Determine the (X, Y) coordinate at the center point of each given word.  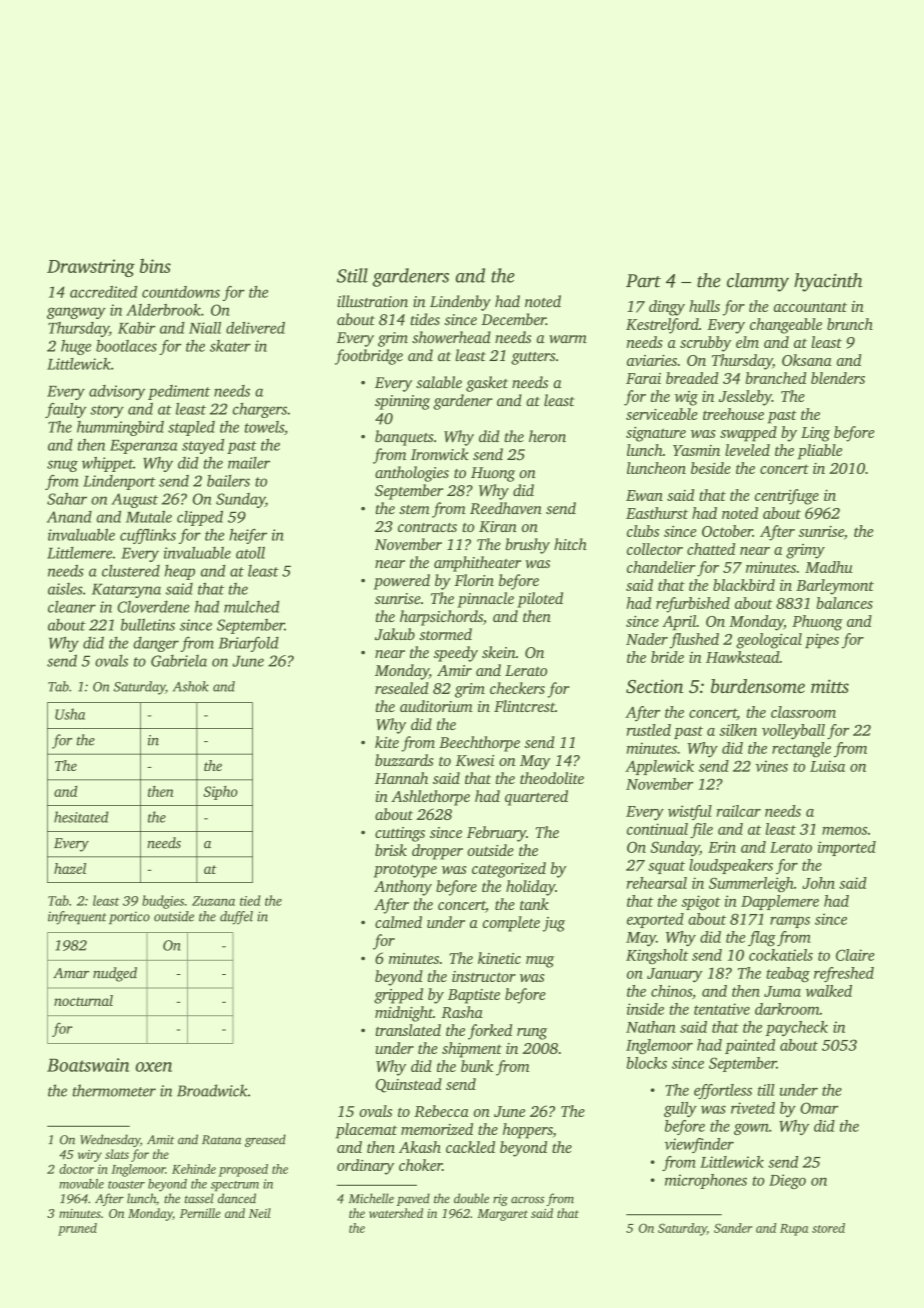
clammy (758, 282)
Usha (70, 714)
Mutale (149, 516)
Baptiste (474, 996)
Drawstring (91, 268)
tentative (722, 1009)
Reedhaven (506, 508)
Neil (260, 1213)
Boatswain (88, 1065)
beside (711, 468)
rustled (649, 730)
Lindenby (460, 303)
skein (499, 652)
